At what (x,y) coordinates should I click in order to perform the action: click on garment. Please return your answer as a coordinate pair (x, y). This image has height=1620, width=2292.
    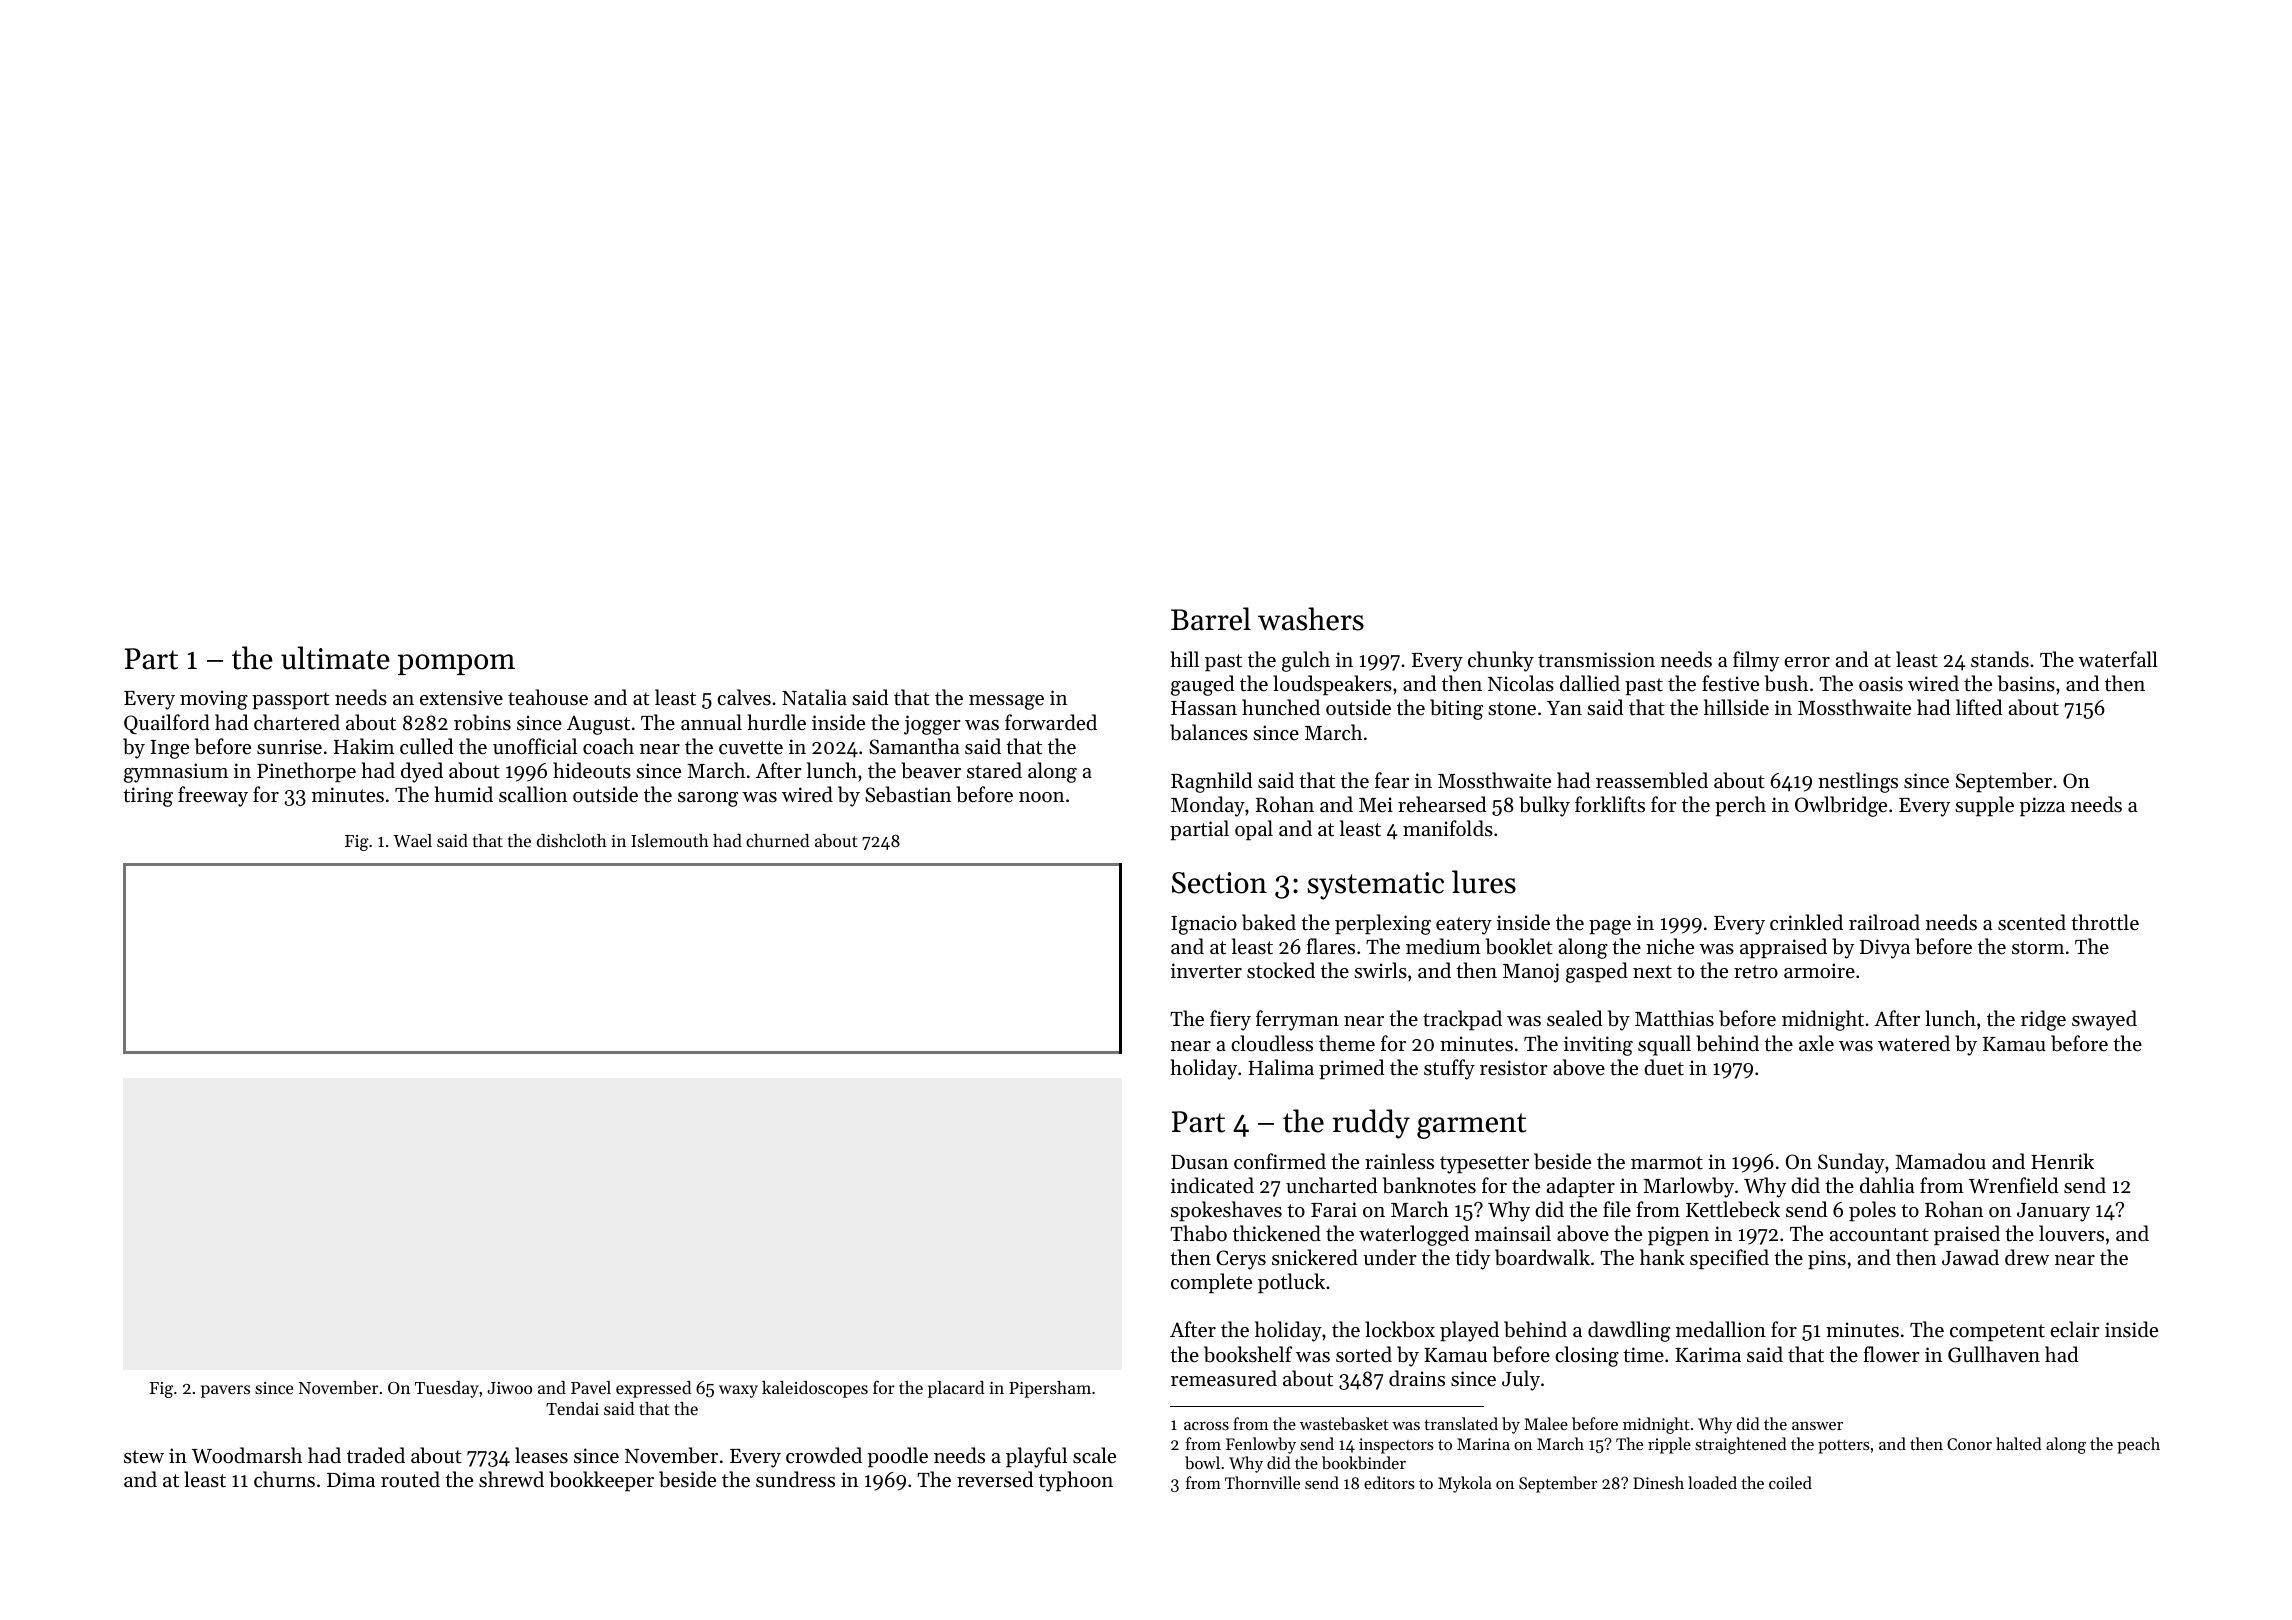
    Looking at the image, I should click on (1471, 1126).
